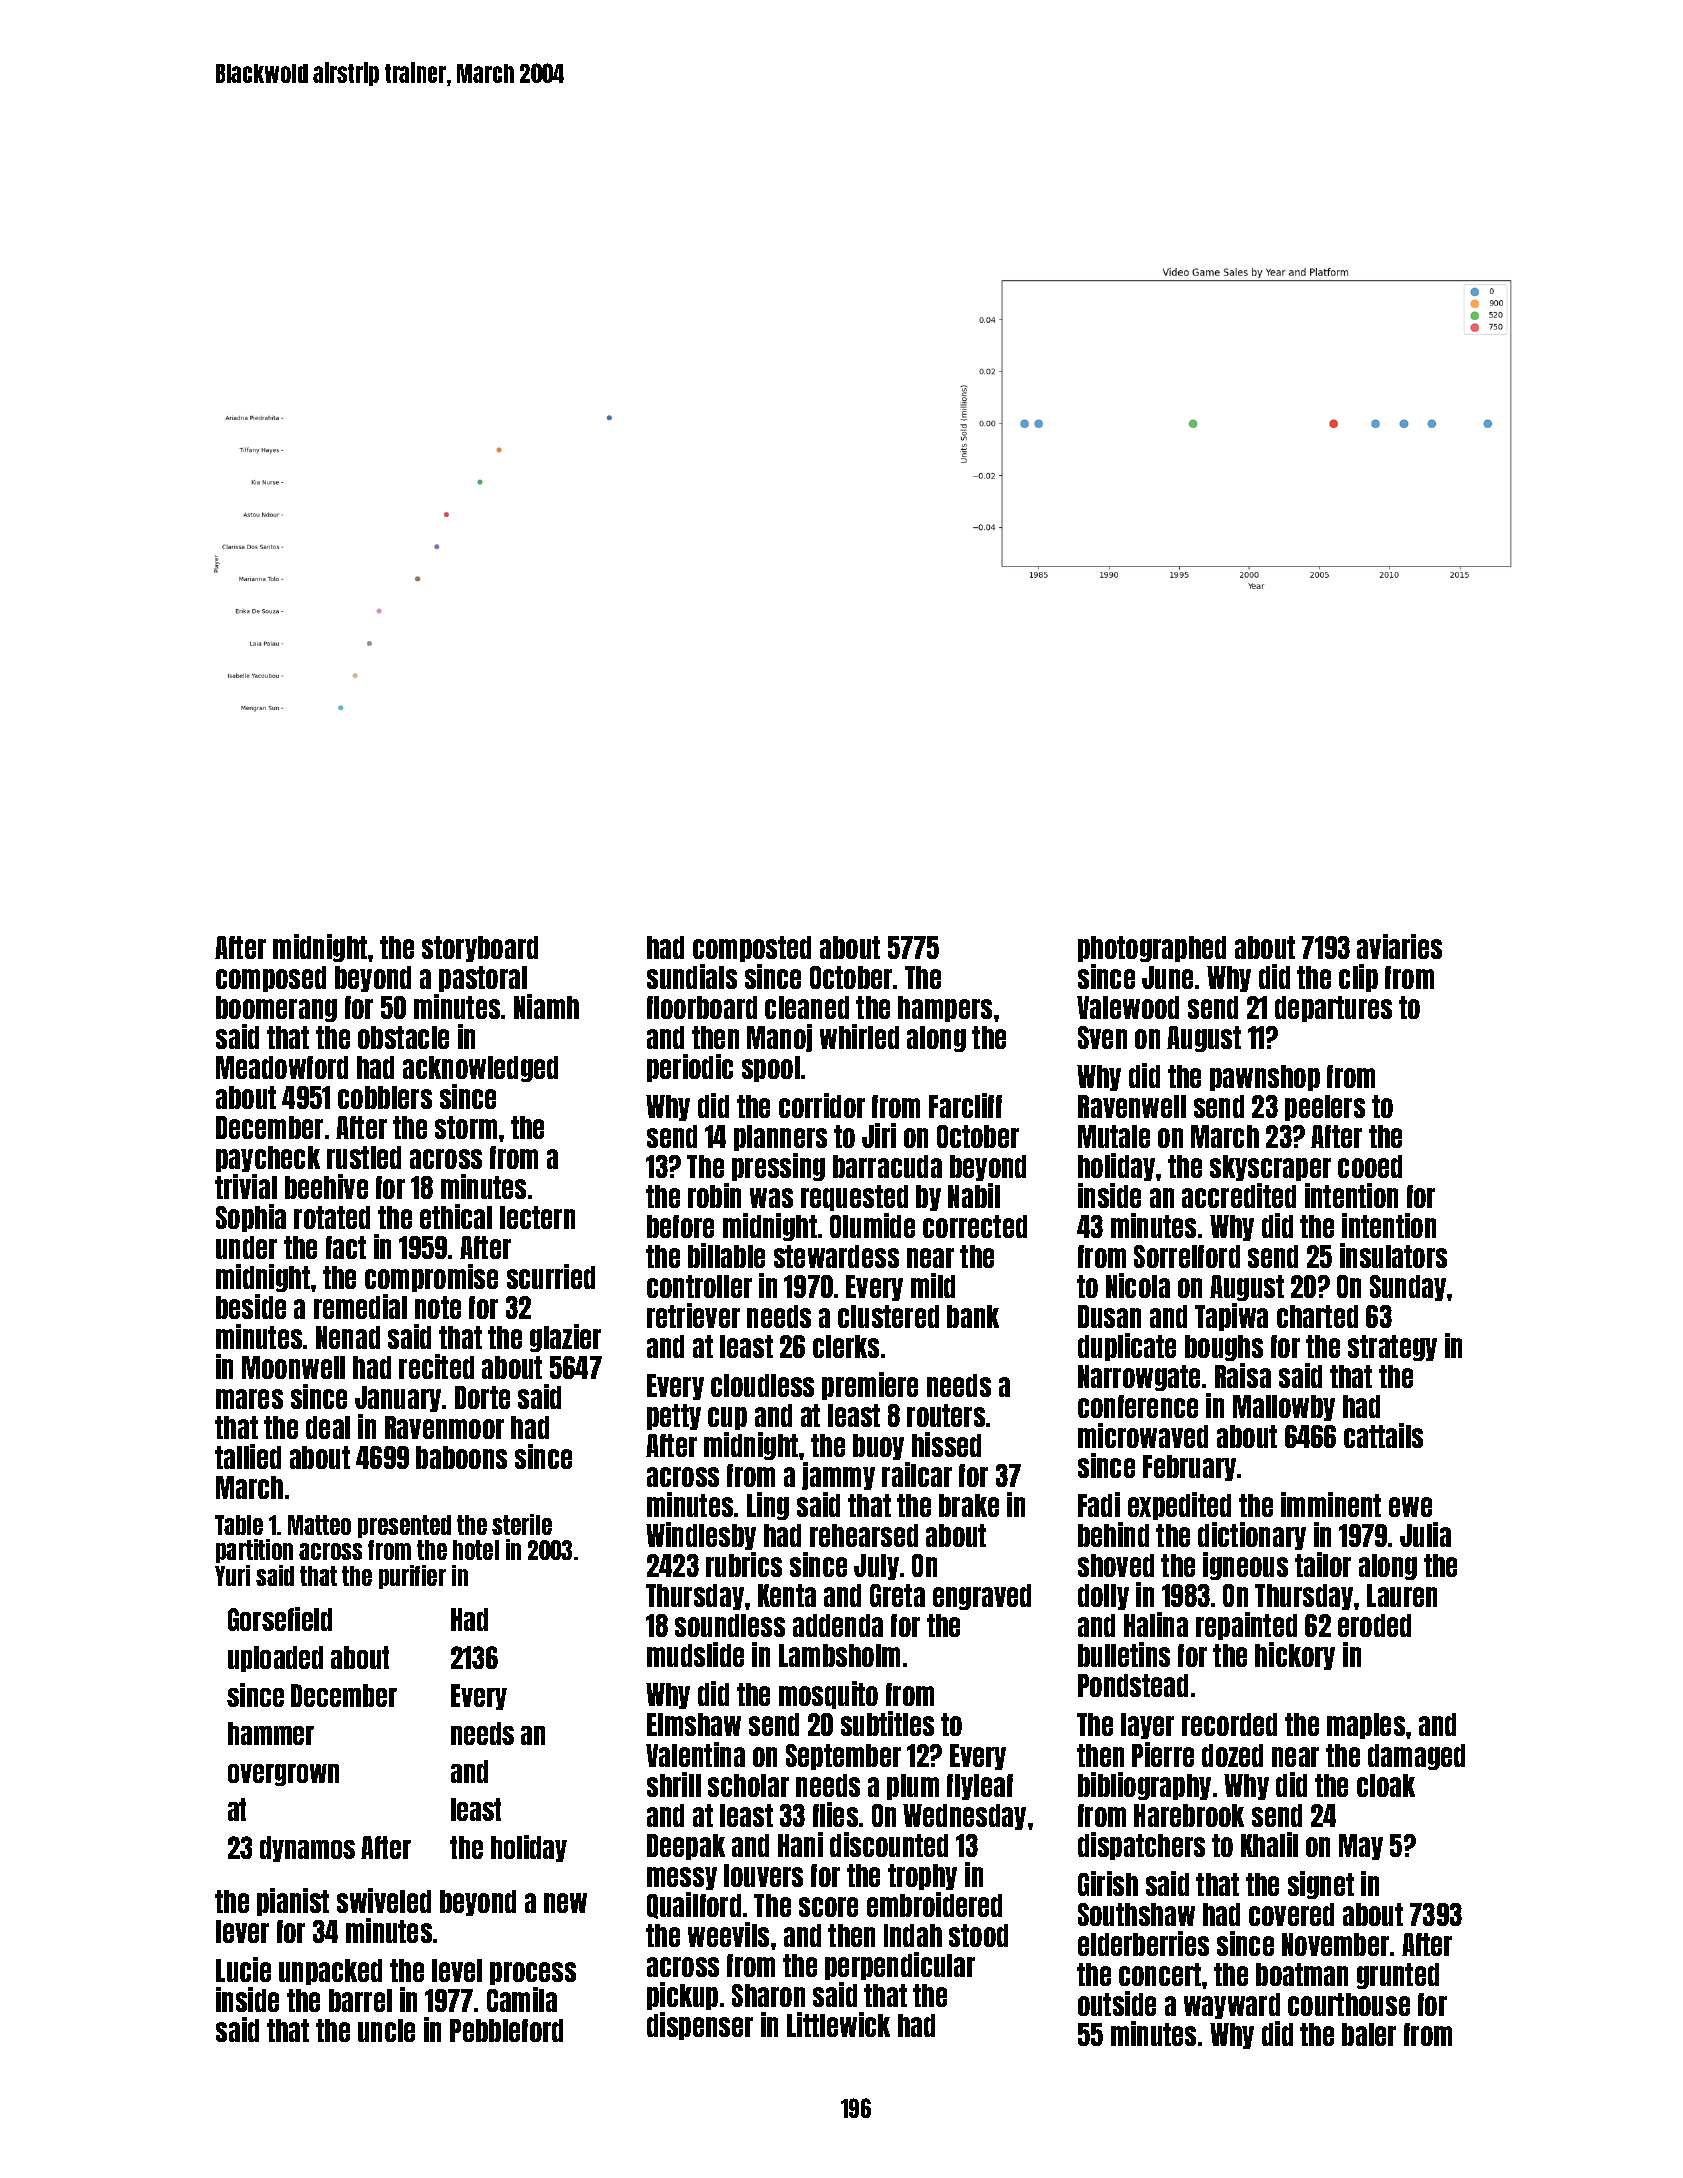 The height and width of the document is (2178, 1683). What do you see at coordinates (1392, 1348) in the document?
I see `strategy` at bounding box center [1392, 1348].
